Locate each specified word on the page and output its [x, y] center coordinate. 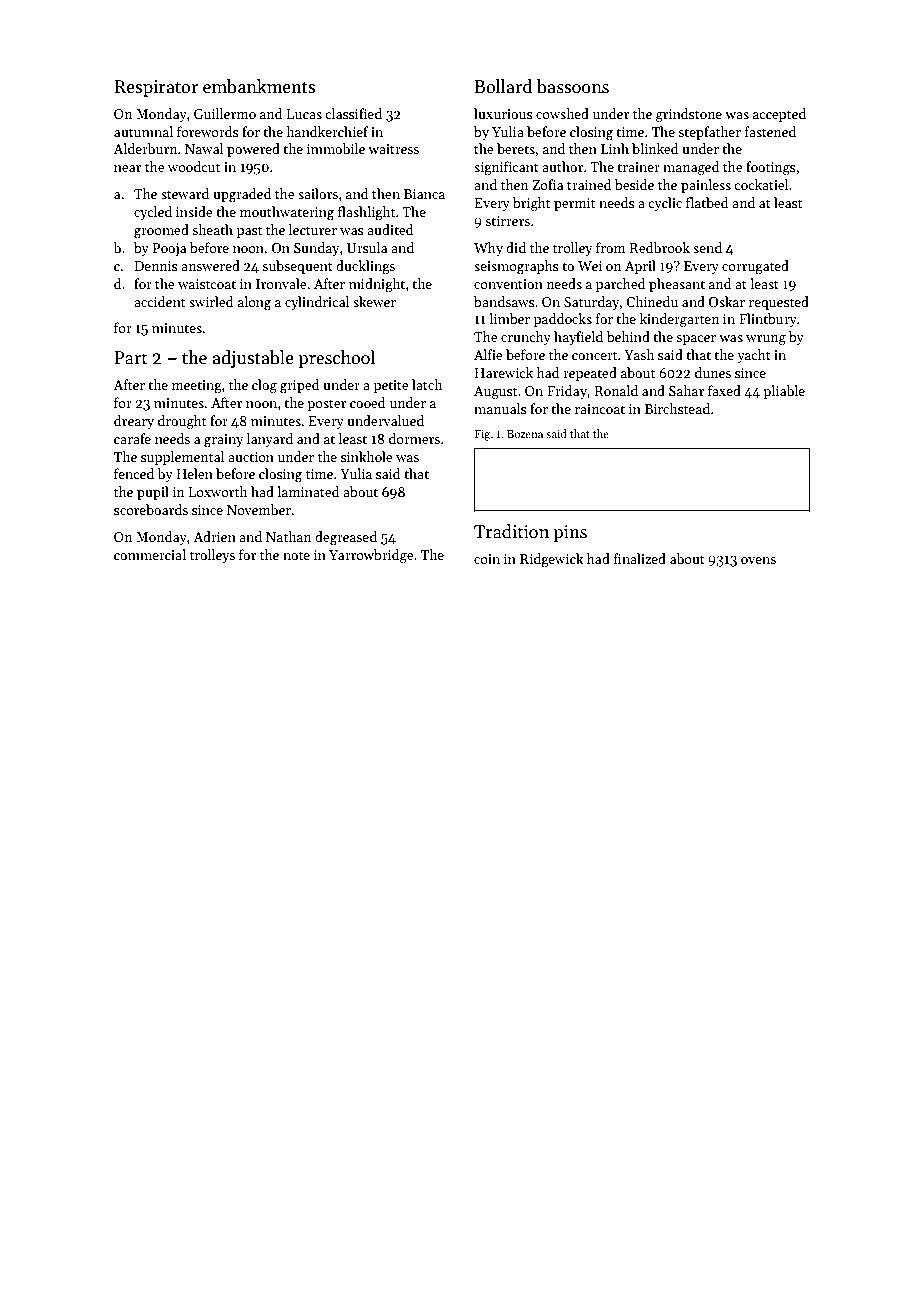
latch [427, 384]
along [254, 303]
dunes [713, 372]
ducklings [365, 267]
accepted [779, 115]
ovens [758, 560]
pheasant [677, 285]
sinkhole [367, 456]
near [127, 168]
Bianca [424, 194]
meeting [197, 387]
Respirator [156, 88]
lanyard [270, 440]
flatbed [707, 202]
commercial [150, 554]
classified [353, 113]
